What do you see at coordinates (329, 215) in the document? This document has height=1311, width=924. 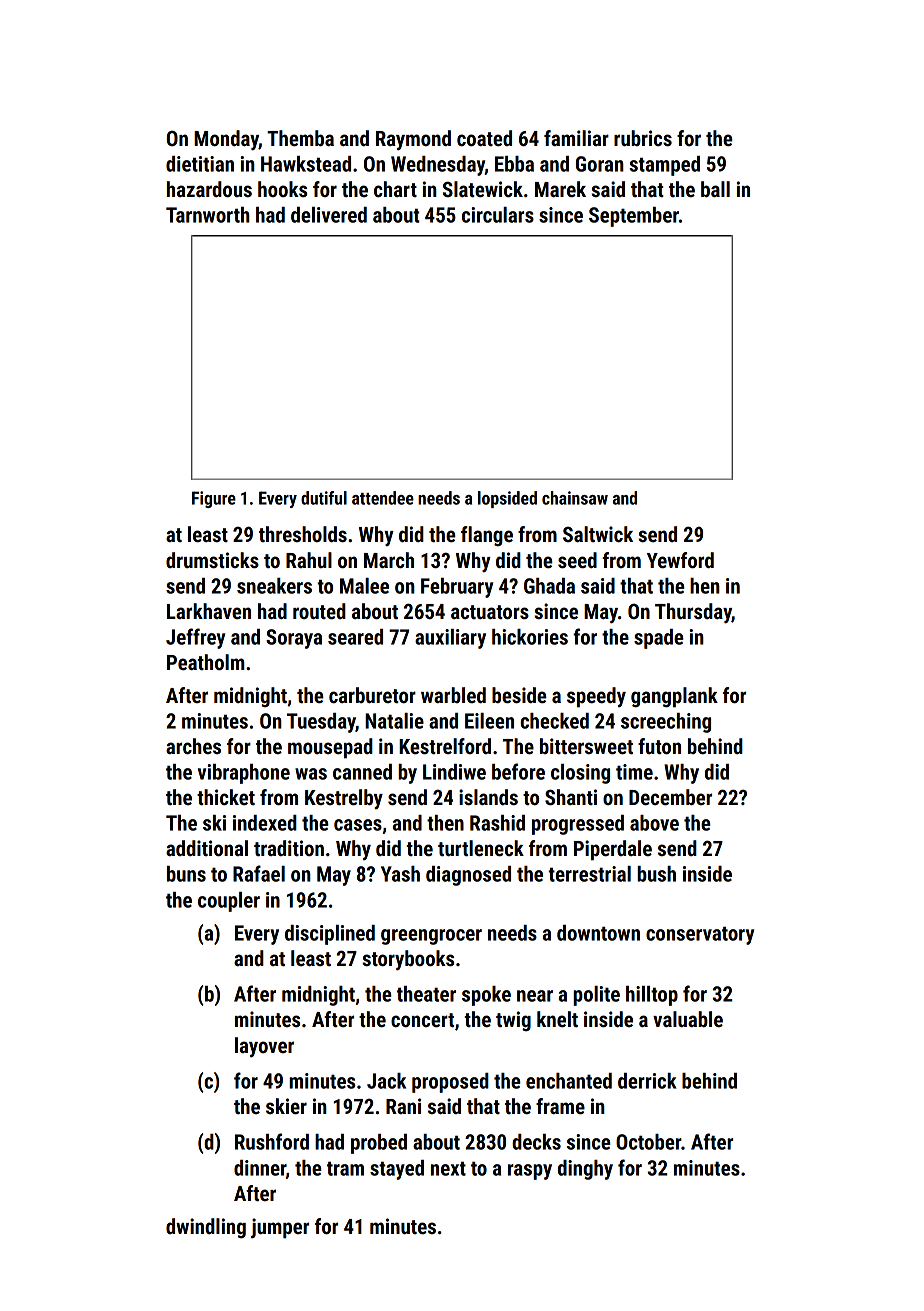 I see `delivered` at bounding box center [329, 215].
